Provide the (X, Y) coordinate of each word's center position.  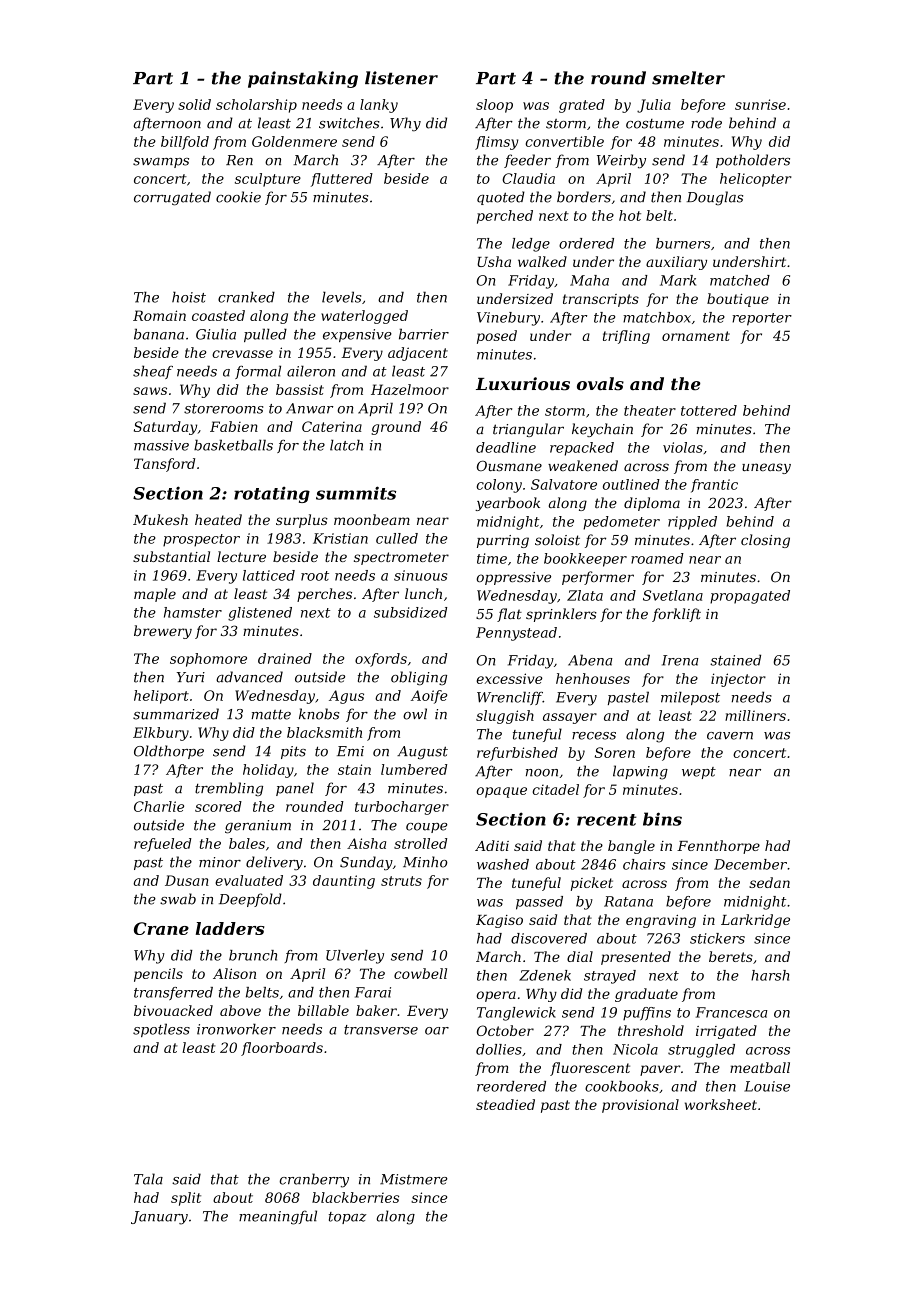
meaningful (278, 1217)
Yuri (191, 677)
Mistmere (413, 1179)
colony (499, 486)
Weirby (621, 161)
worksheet (721, 1104)
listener (401, 78)
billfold (185, 143)
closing (765, 541)
